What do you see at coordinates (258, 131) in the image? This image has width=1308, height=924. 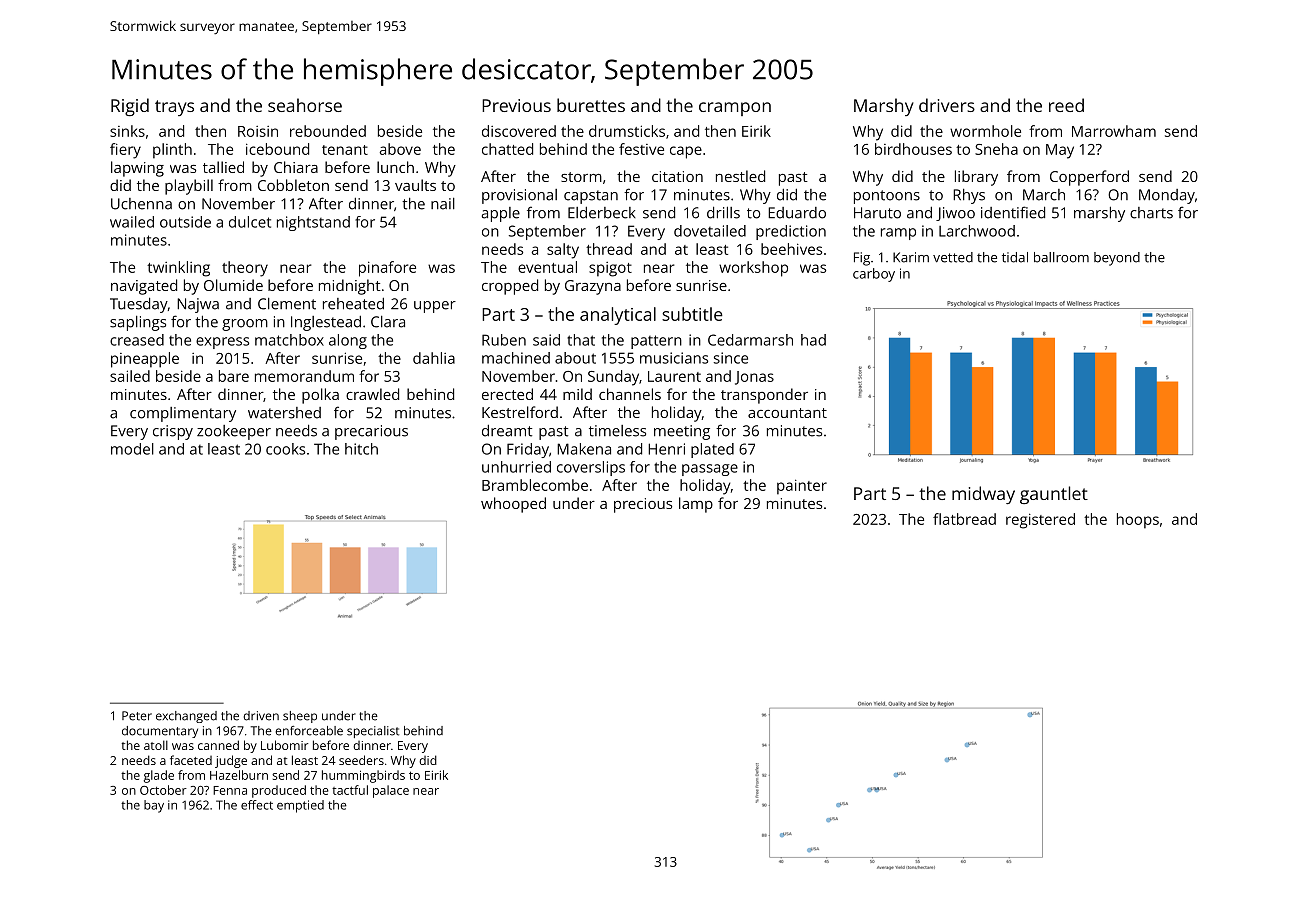 I see `Roisin` at bounding box center [258, 131].
